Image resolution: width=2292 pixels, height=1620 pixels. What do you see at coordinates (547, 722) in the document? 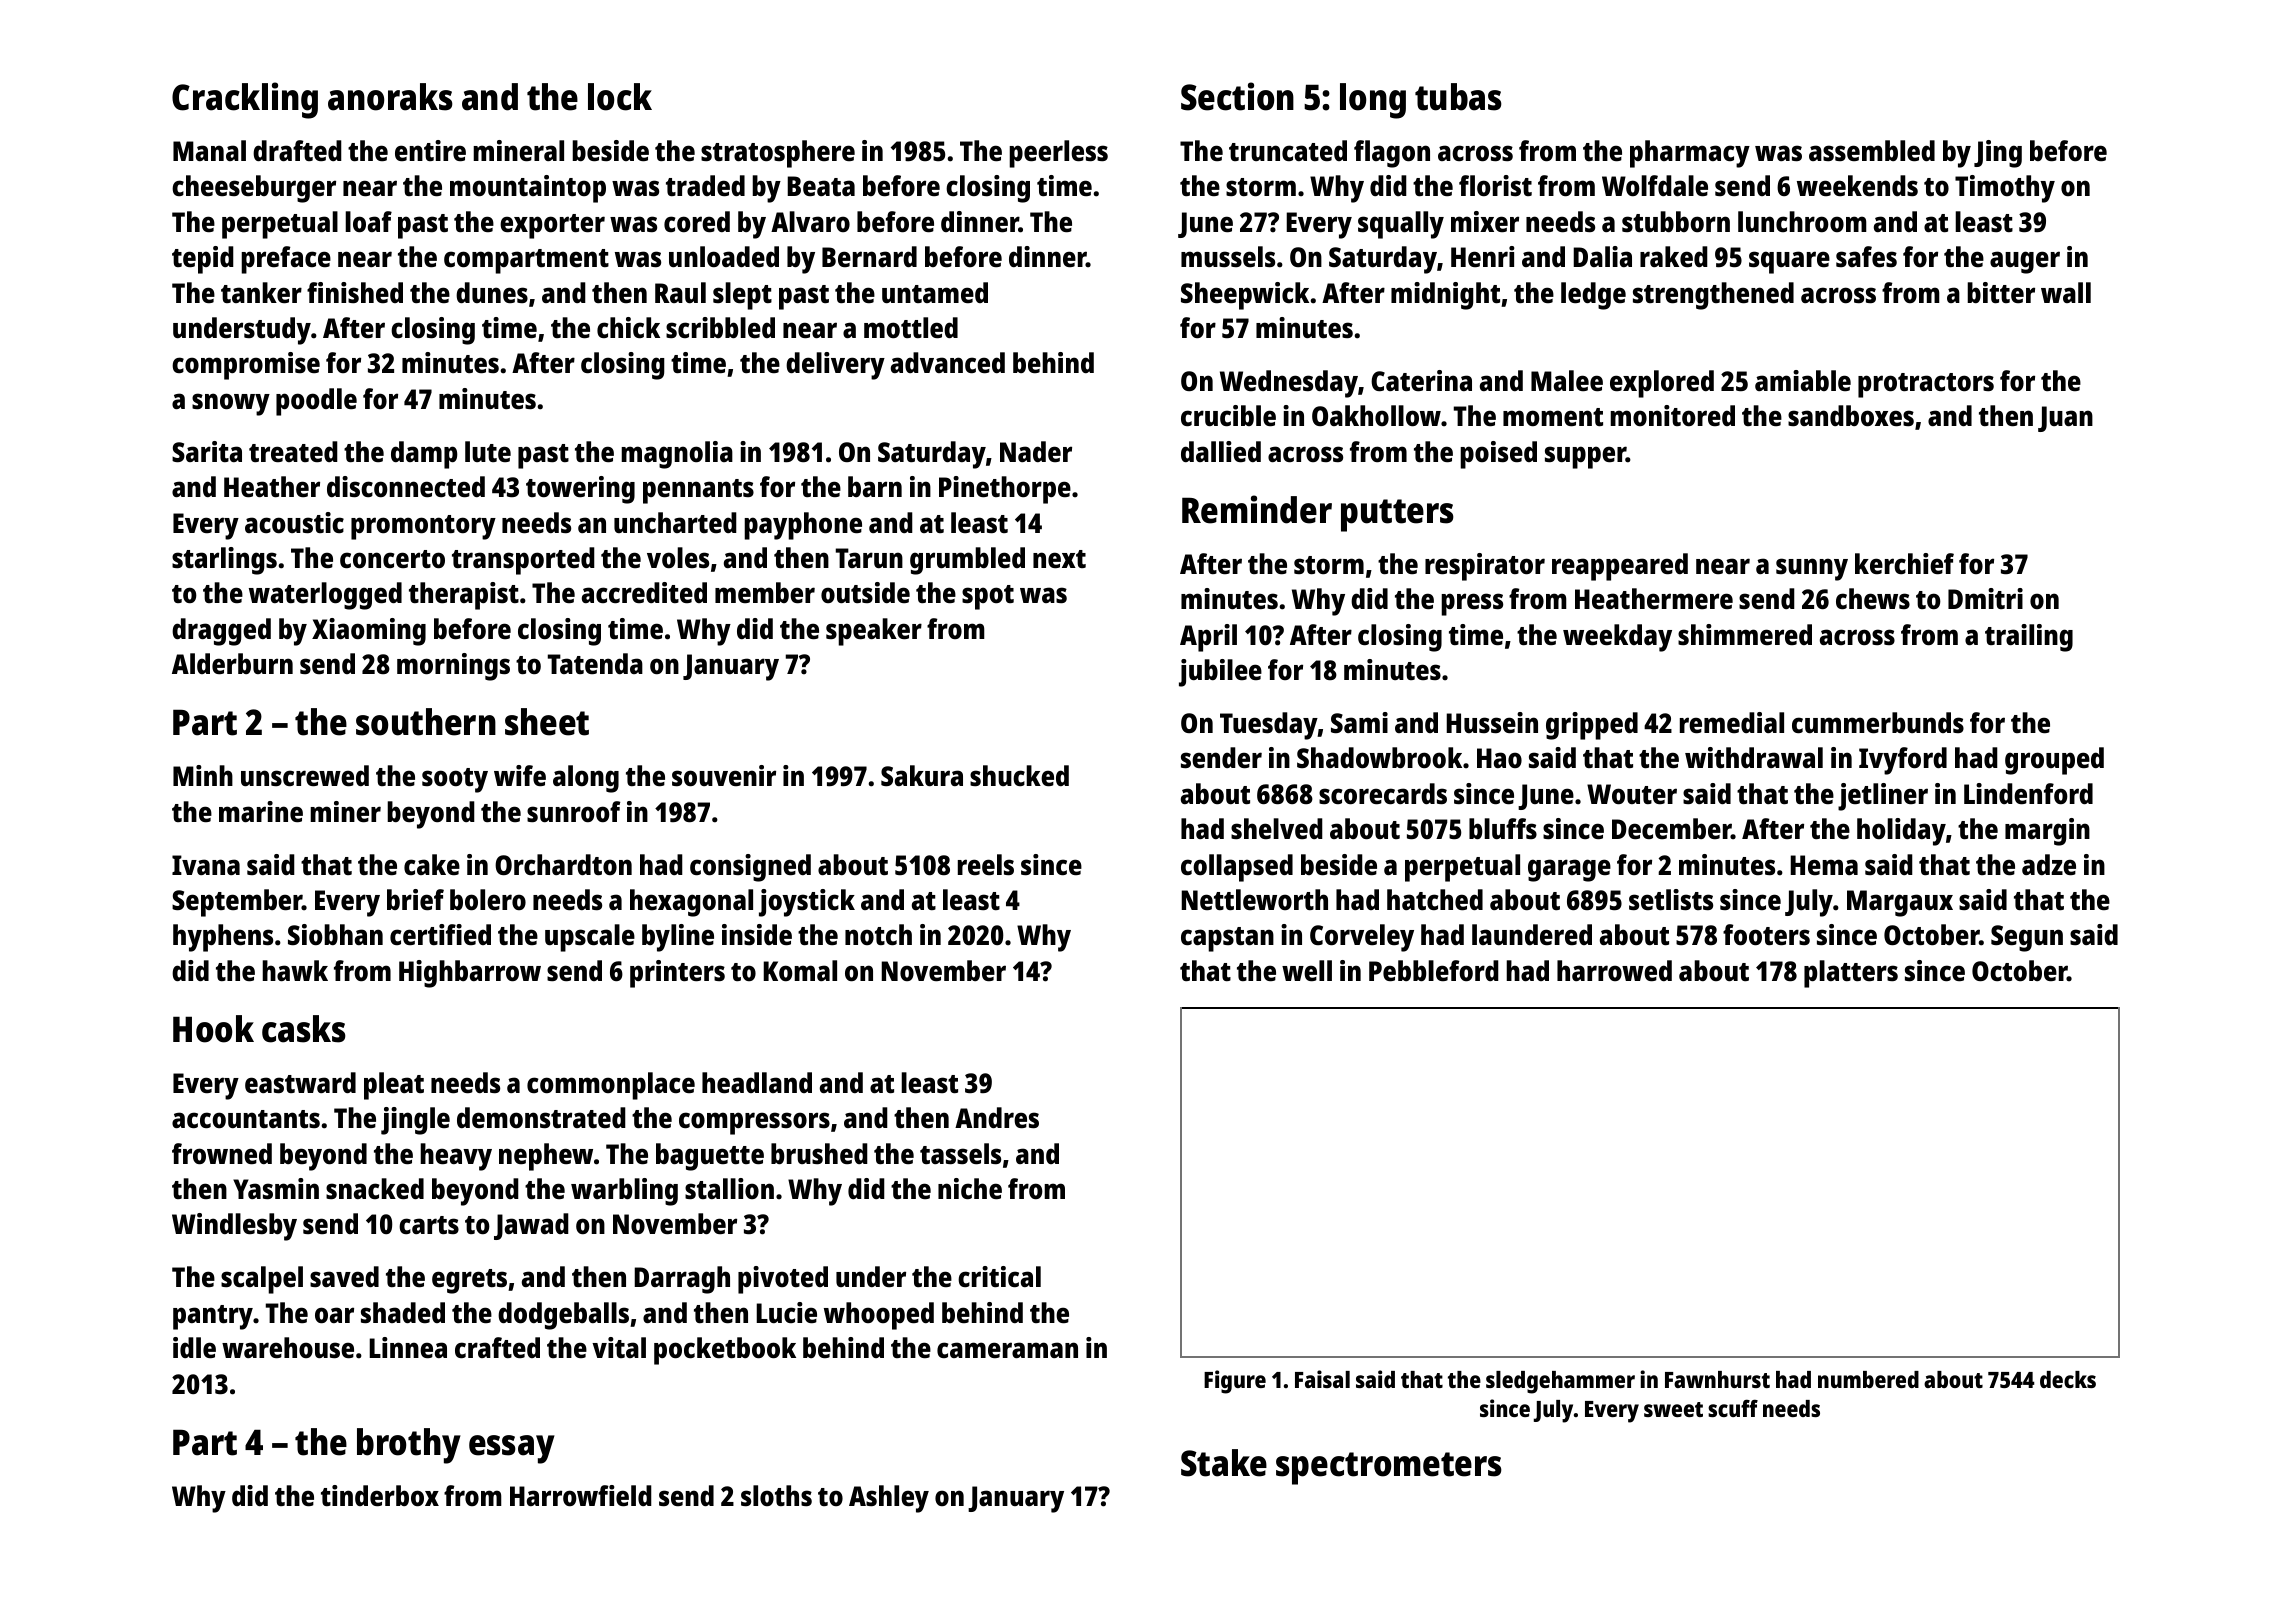
I see `sheet` at bounding box center [547, 722].
